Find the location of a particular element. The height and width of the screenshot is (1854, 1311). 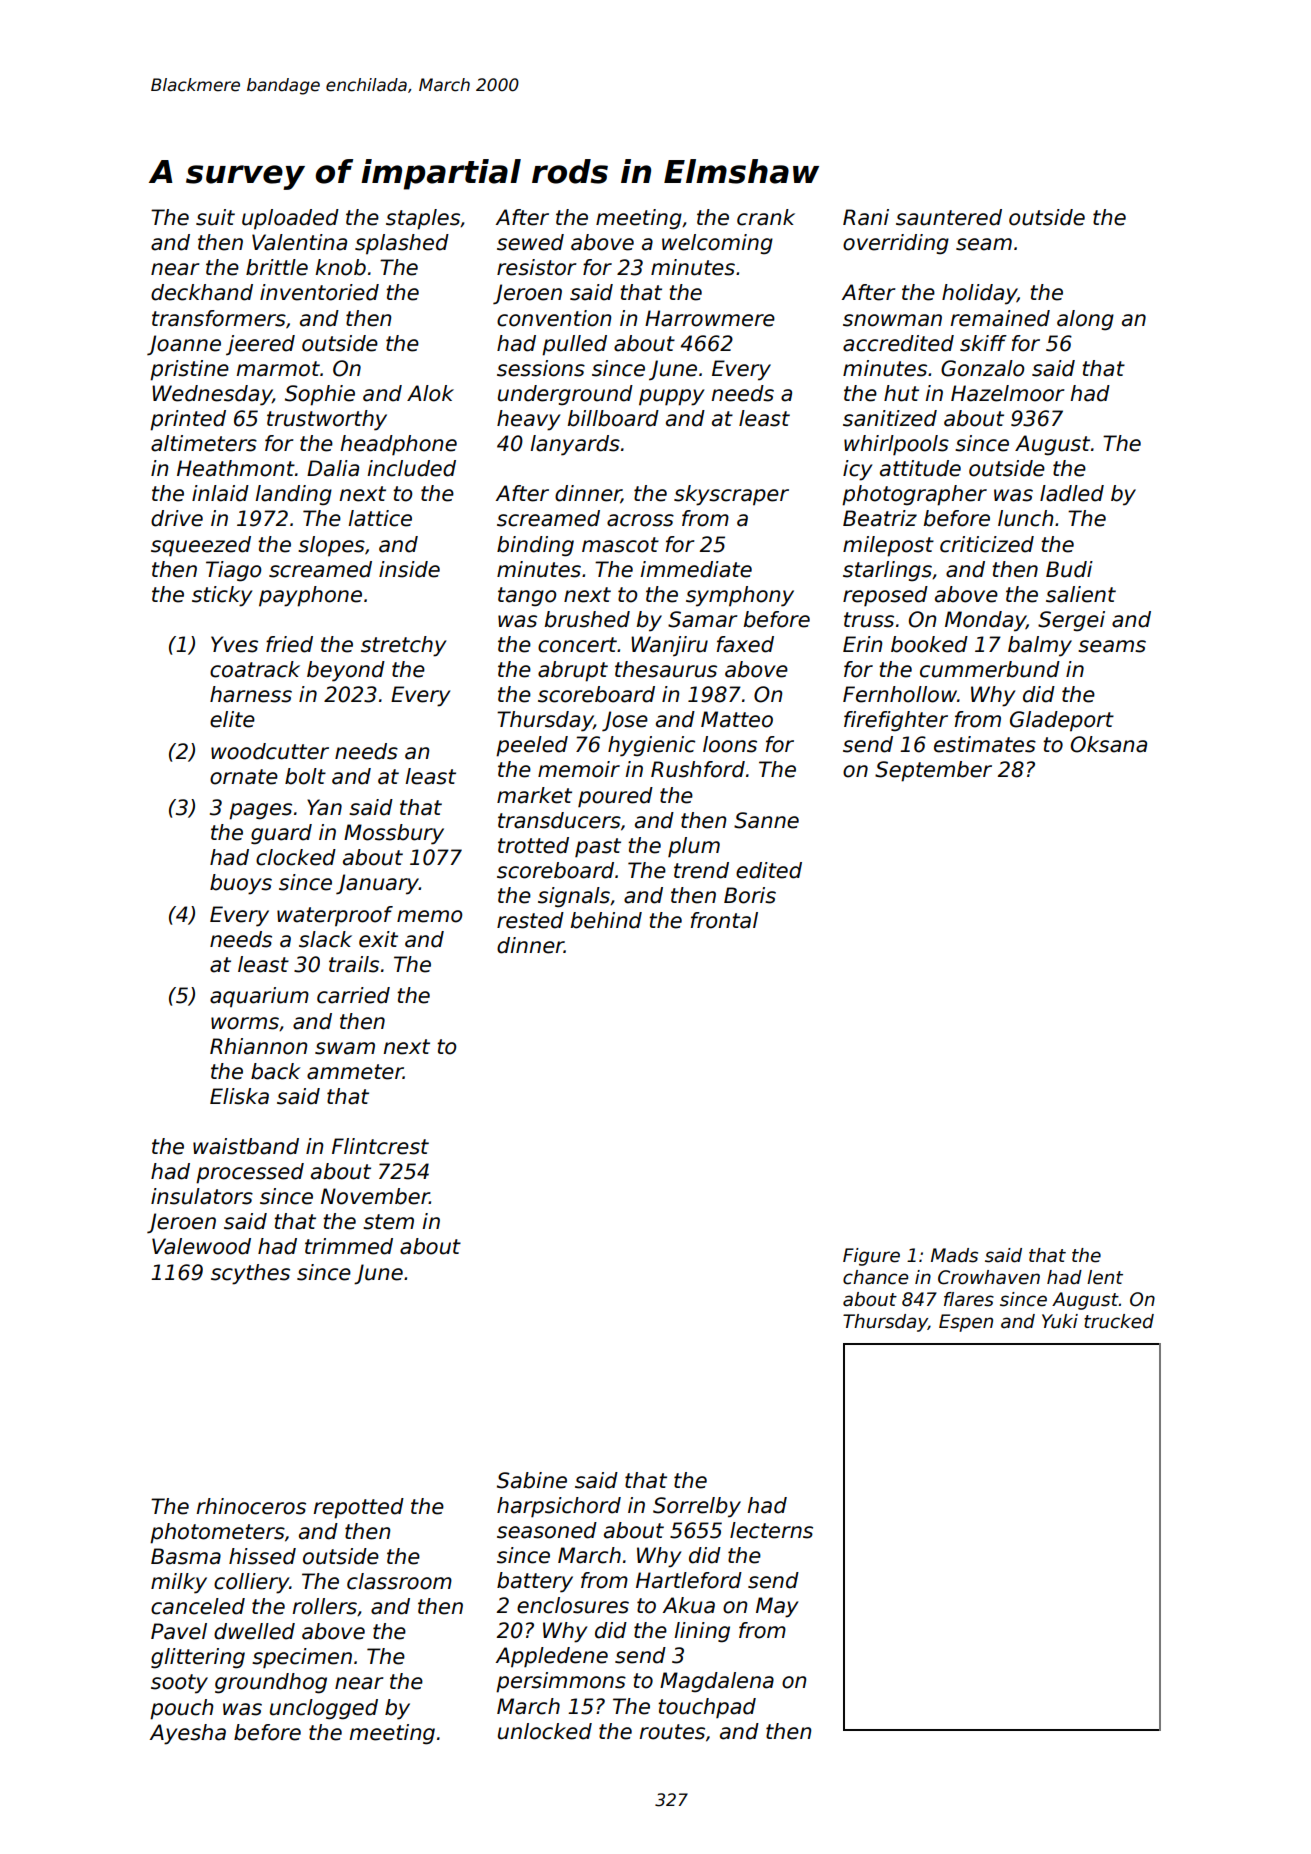

touchpad is located at coordinates (707, 1708).
